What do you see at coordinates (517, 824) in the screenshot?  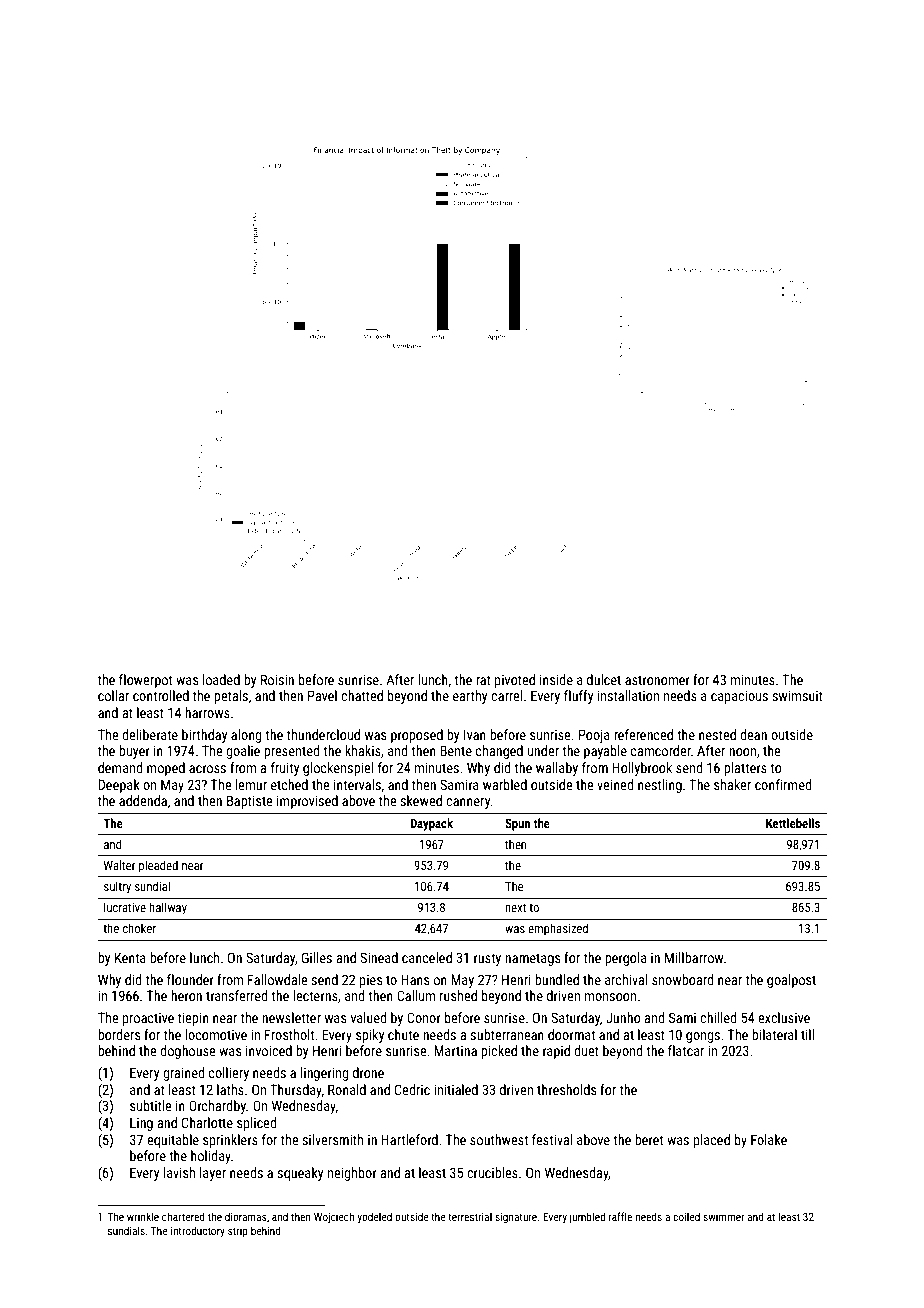 I see `Spun` at bounding box center [517, 824].
